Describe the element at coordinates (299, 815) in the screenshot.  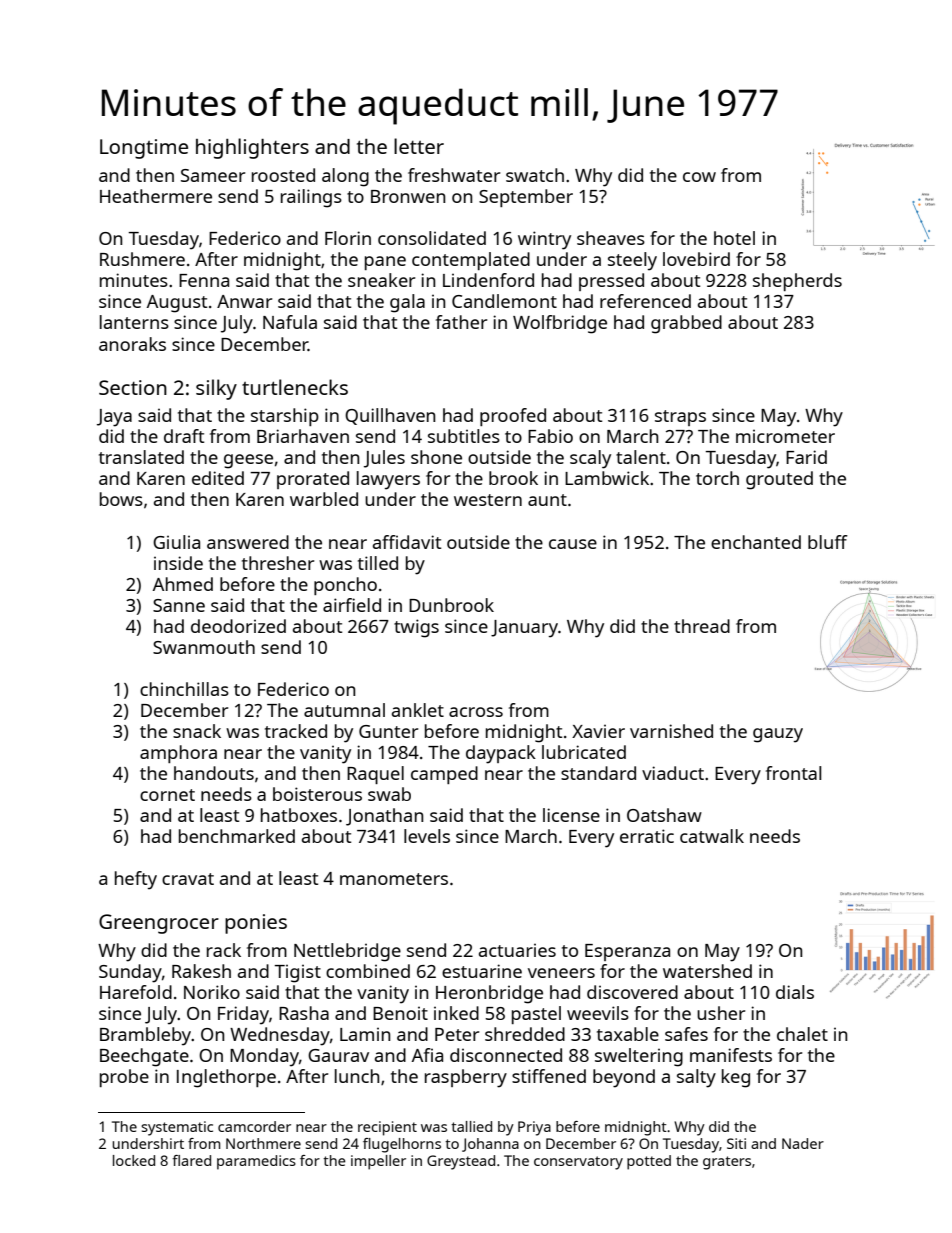
I see `hatboxes` at that location.
